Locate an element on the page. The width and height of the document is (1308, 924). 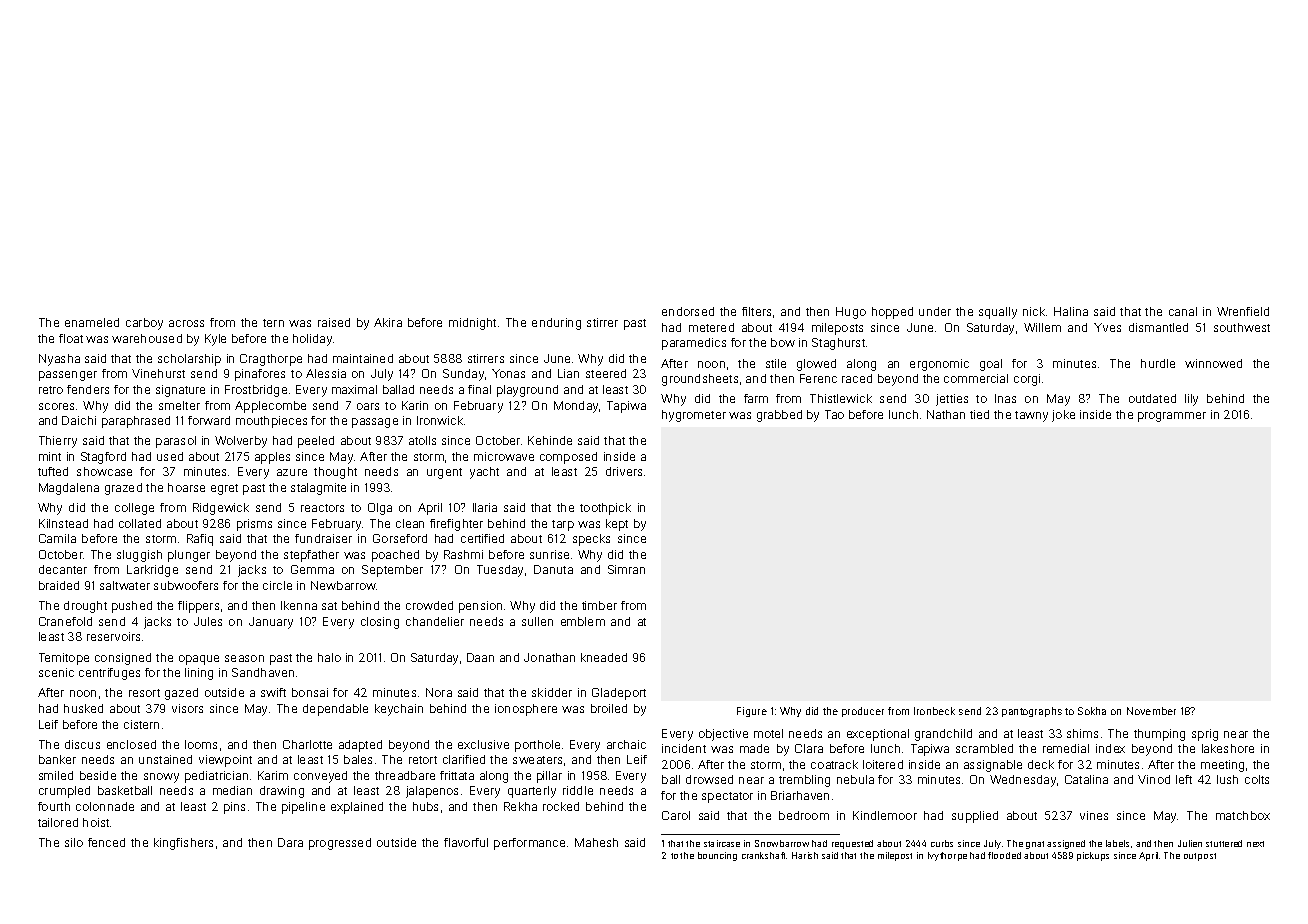
progressed is located at coordinates (340, 844).
